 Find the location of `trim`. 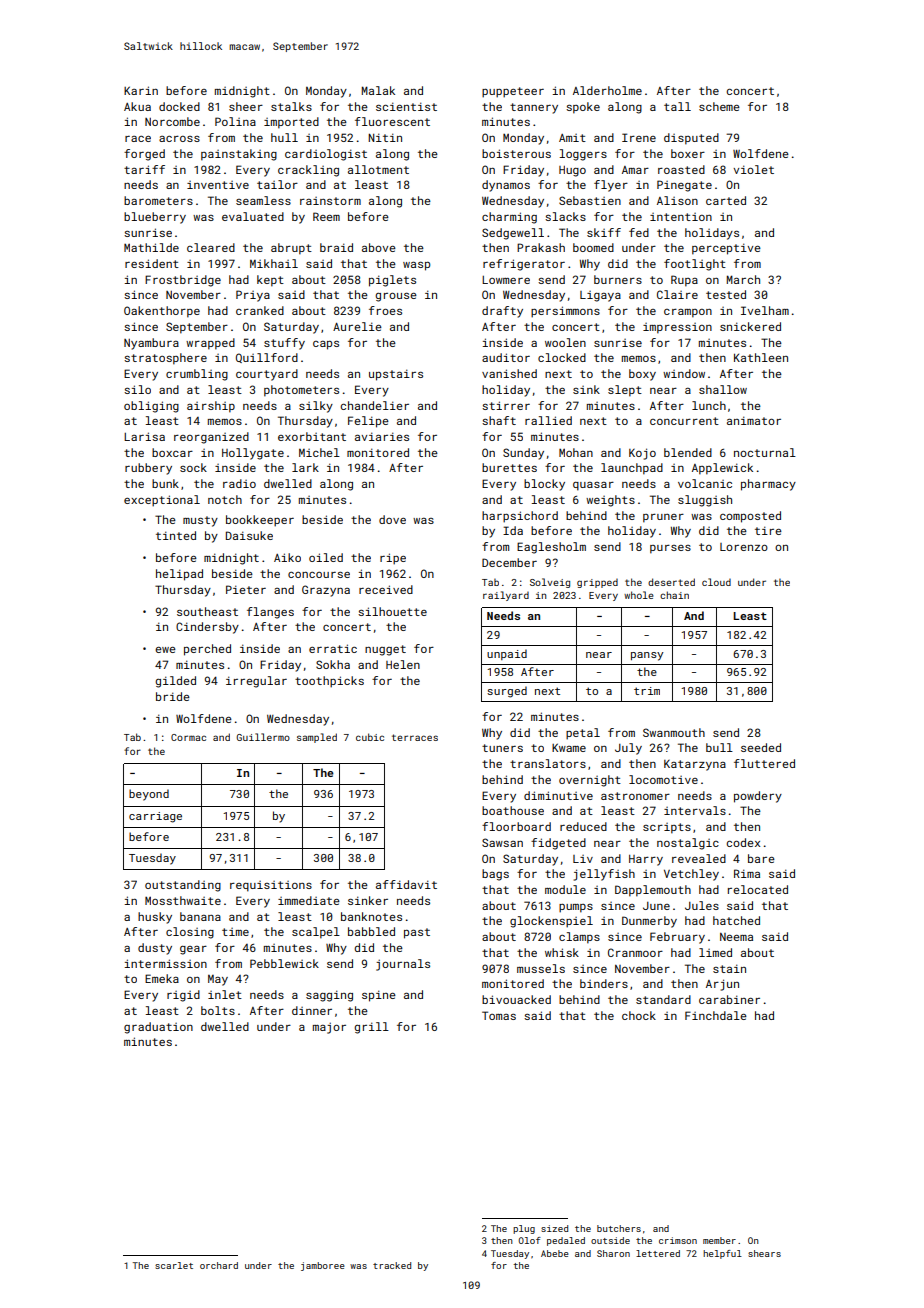

trim is located at coordinates (647, 691).
